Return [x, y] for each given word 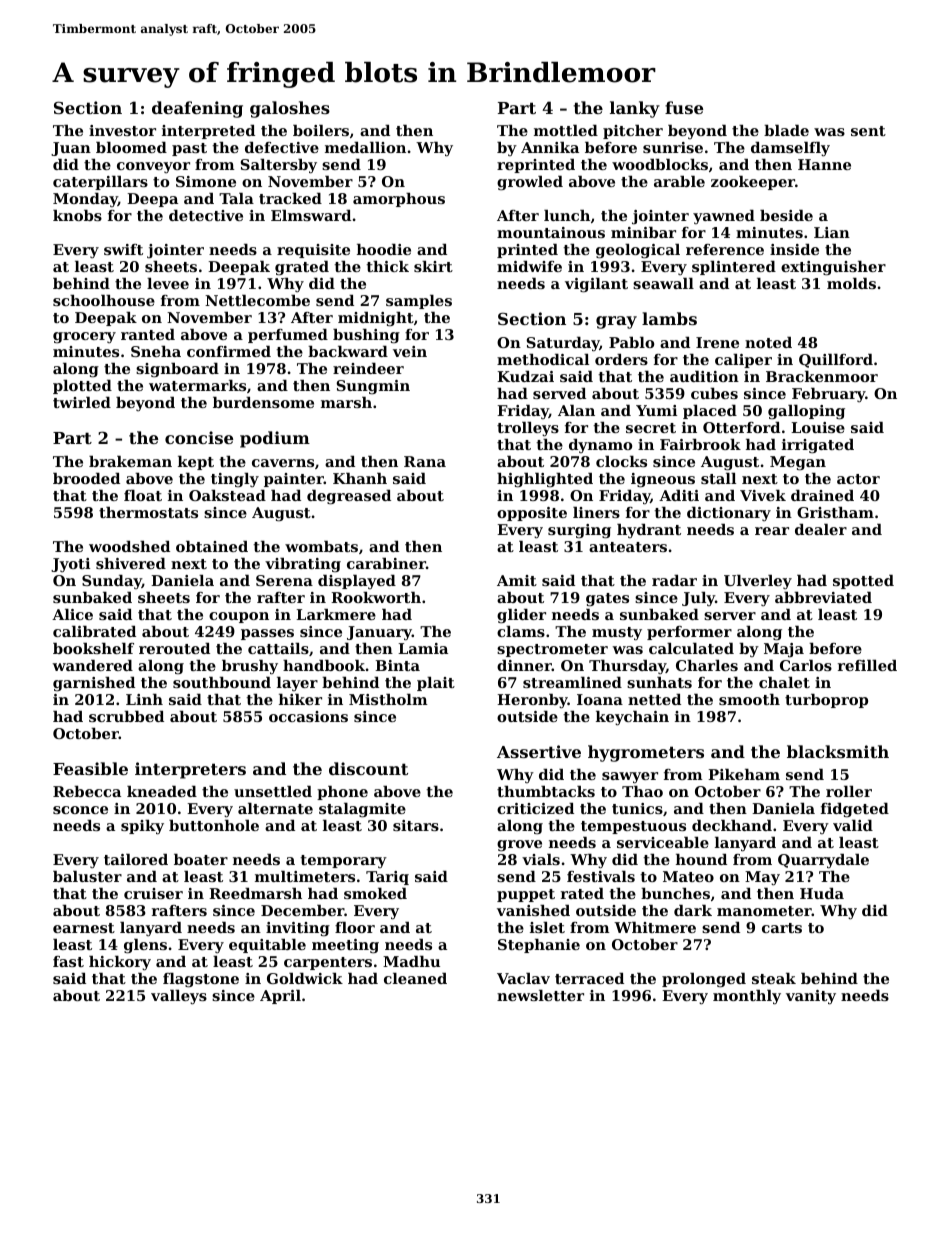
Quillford [836, 361]
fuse [684, 107]
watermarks [197, 385]
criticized [535, 808]
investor [122, 130]
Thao [642, 791]
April [280, 997]
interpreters [190, 770]
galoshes [290, 109]
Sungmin [373, 387]
